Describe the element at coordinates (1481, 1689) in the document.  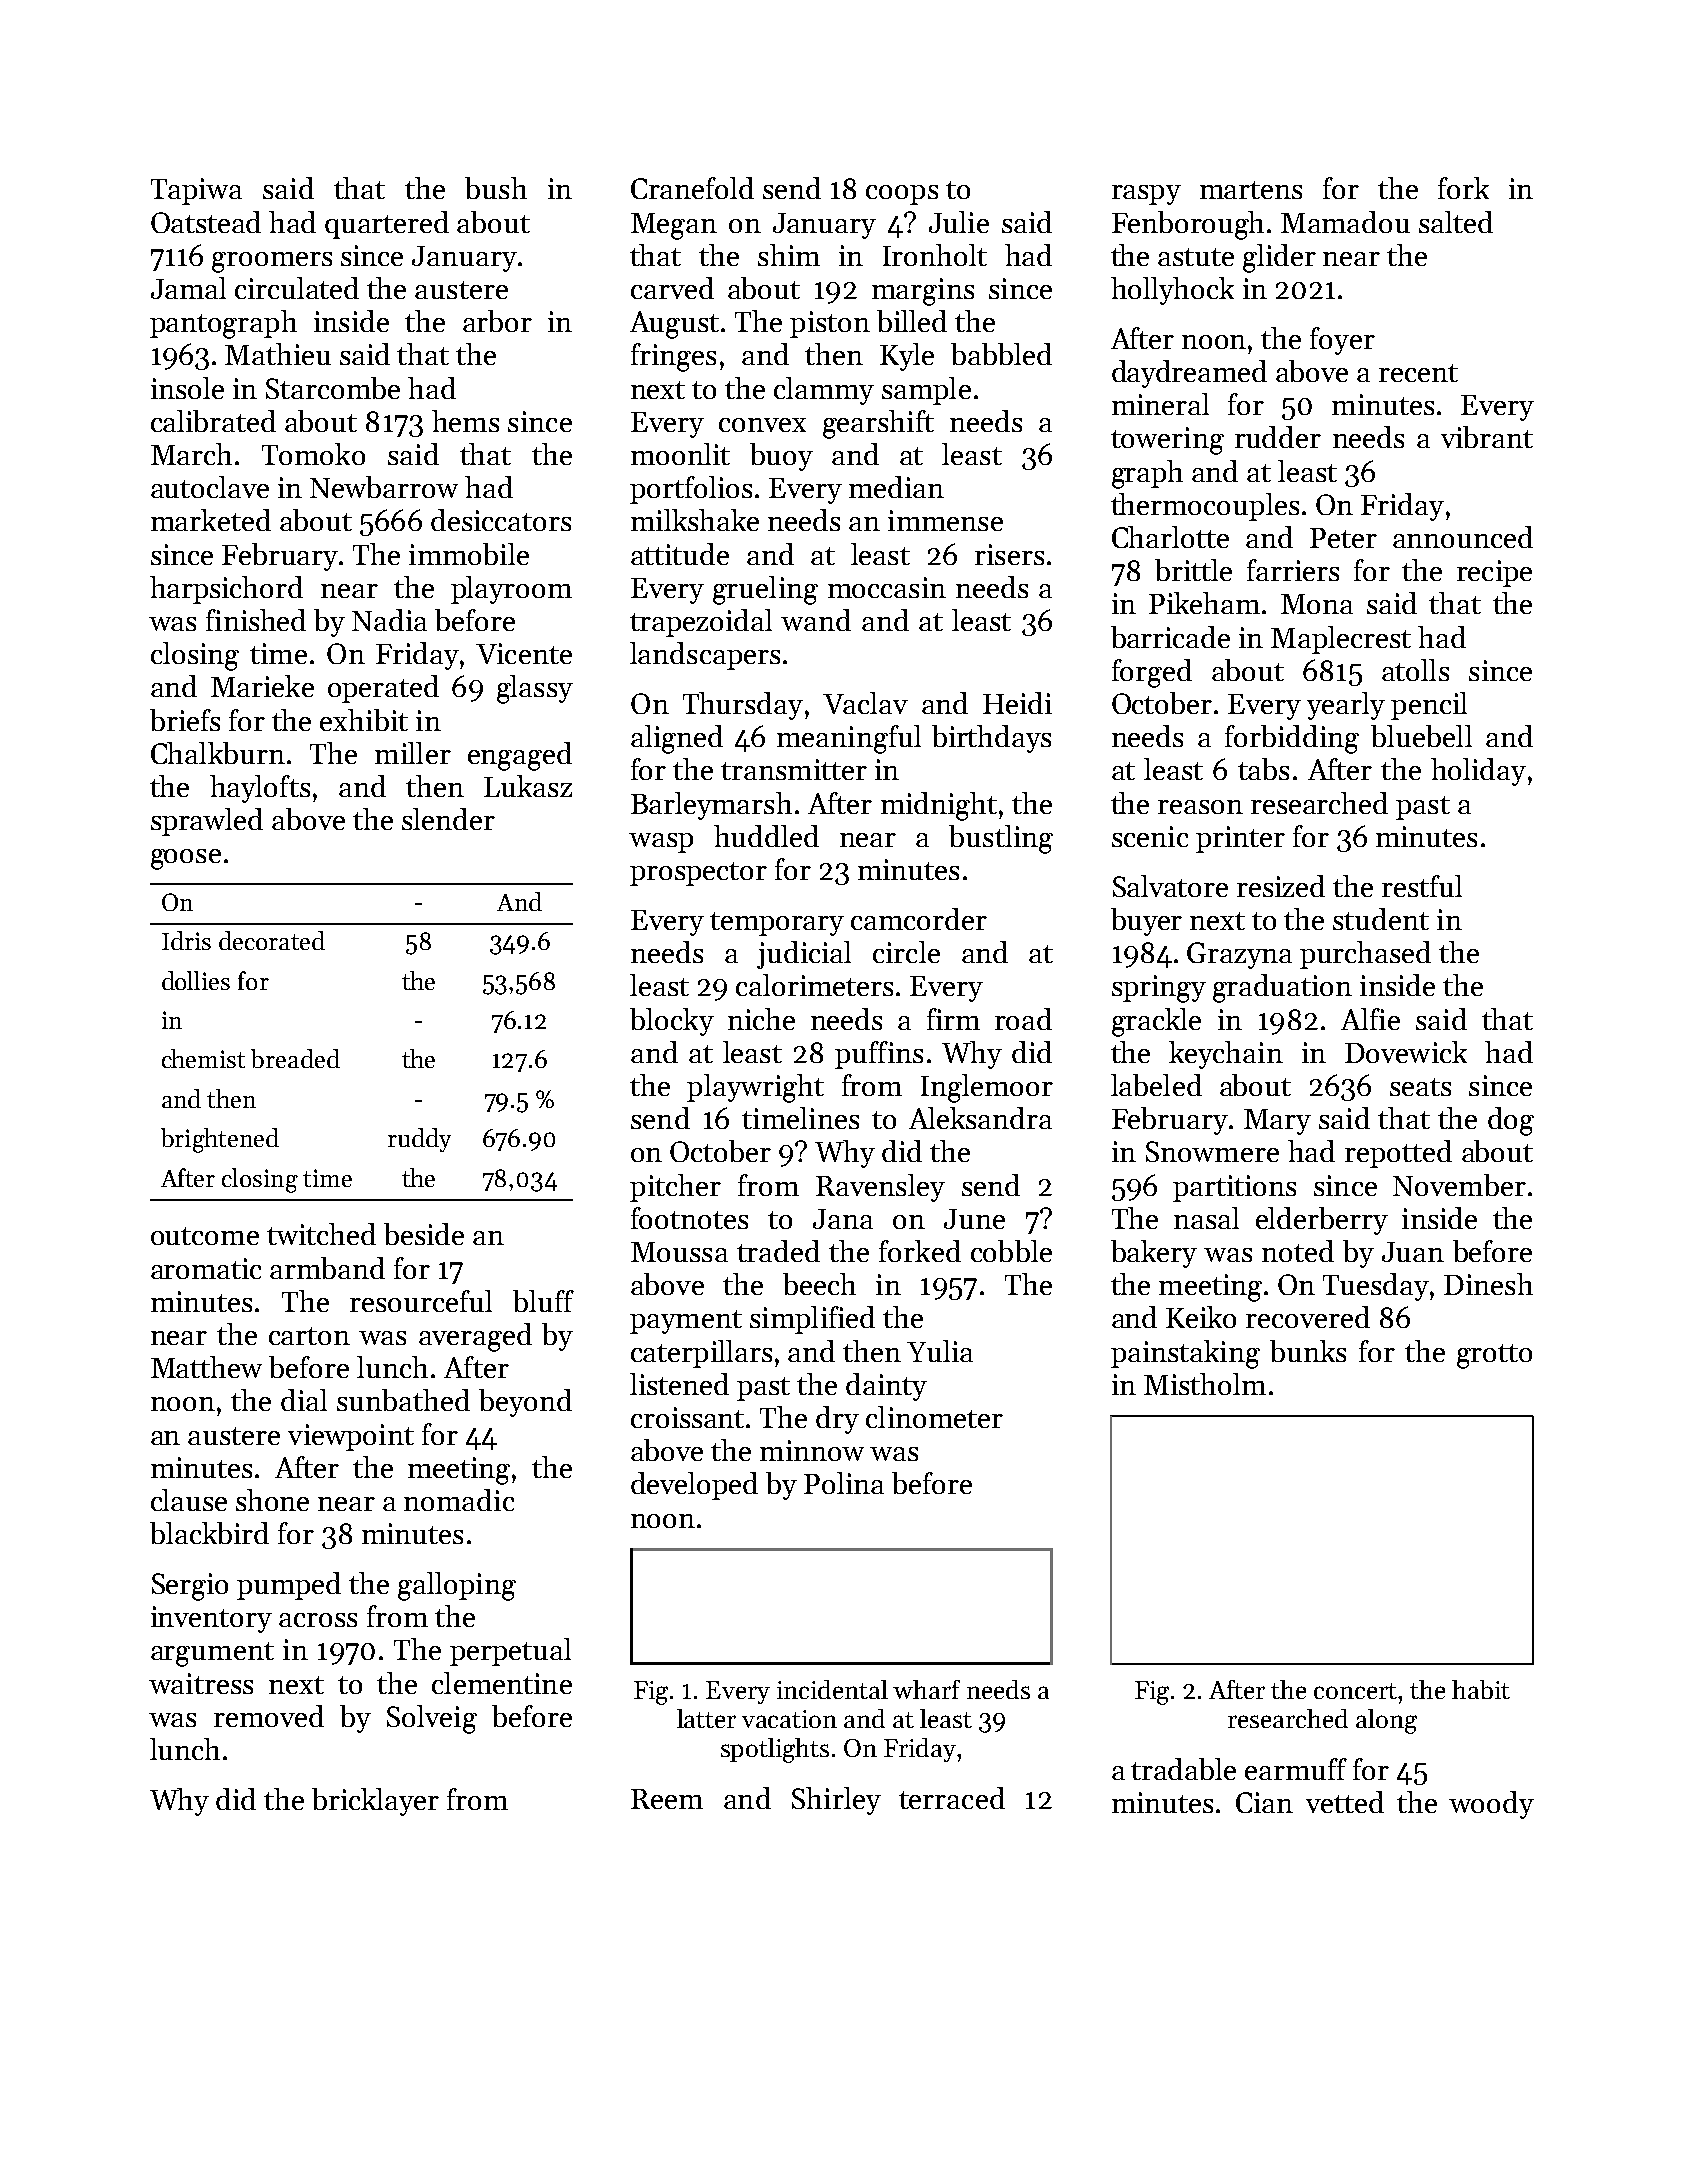
I see `habit` at that location.
